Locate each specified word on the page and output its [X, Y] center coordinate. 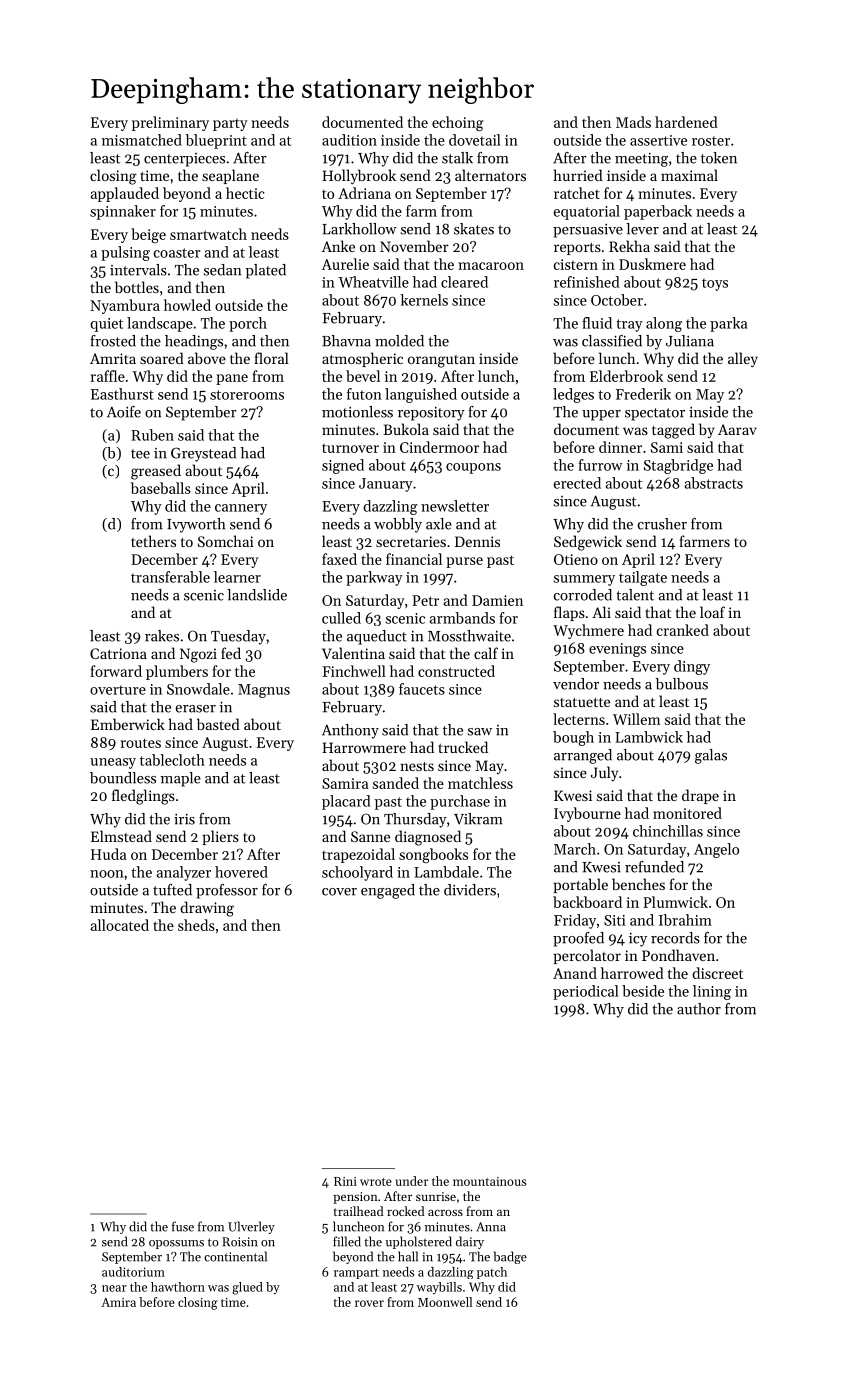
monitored [687, 813]
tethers [153, 541]
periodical [586, 992]
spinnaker [123, 212]
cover [339, 892]
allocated [120, 925]
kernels [424, 300]
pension [355, 1198]
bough [573, 738]
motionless [357, 412]
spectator [655, 414]
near [114, 1288]
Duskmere [652, 264]
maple [181, 779]
